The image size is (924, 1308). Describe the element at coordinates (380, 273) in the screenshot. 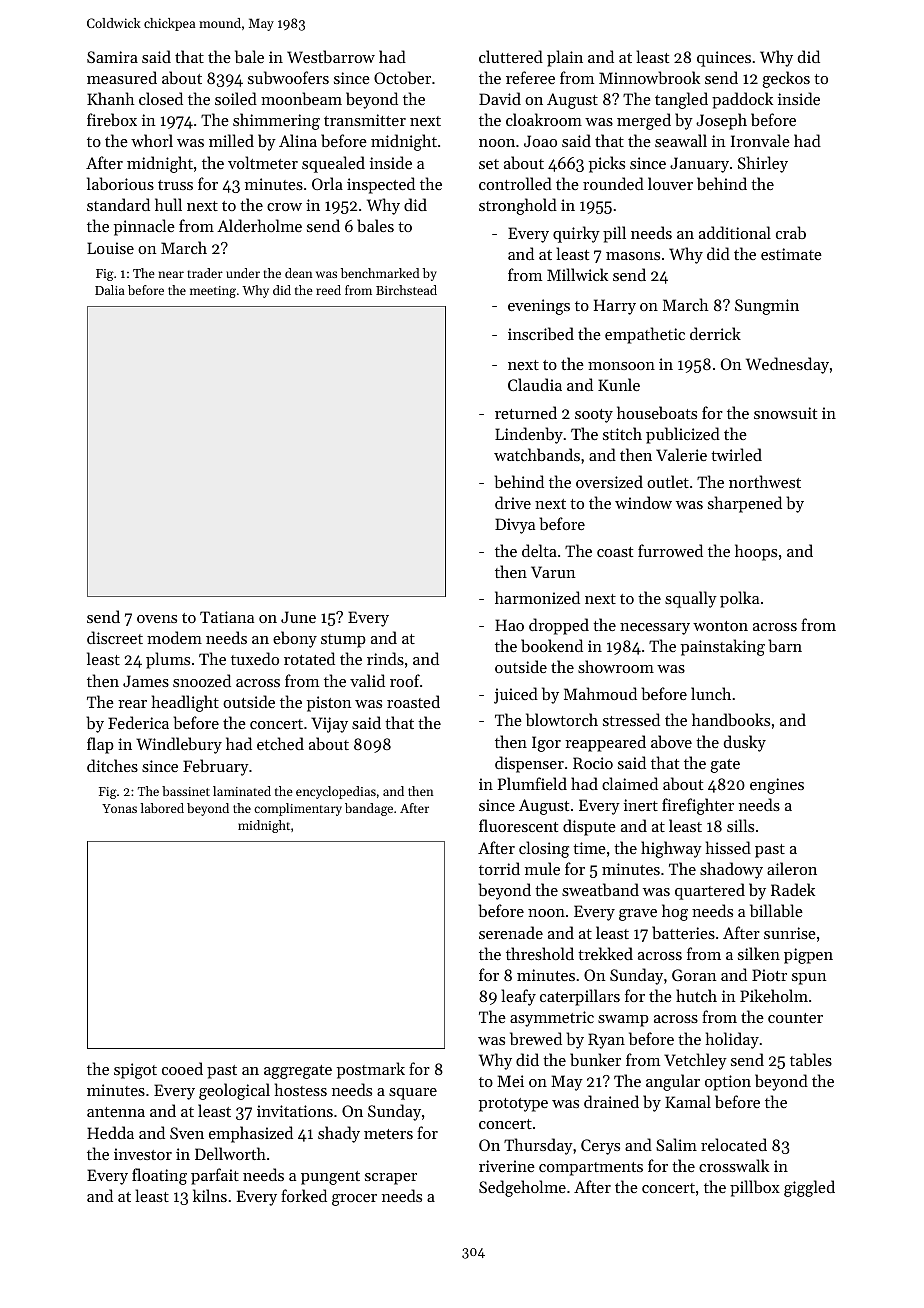

I see `benchmarked` at that location.
